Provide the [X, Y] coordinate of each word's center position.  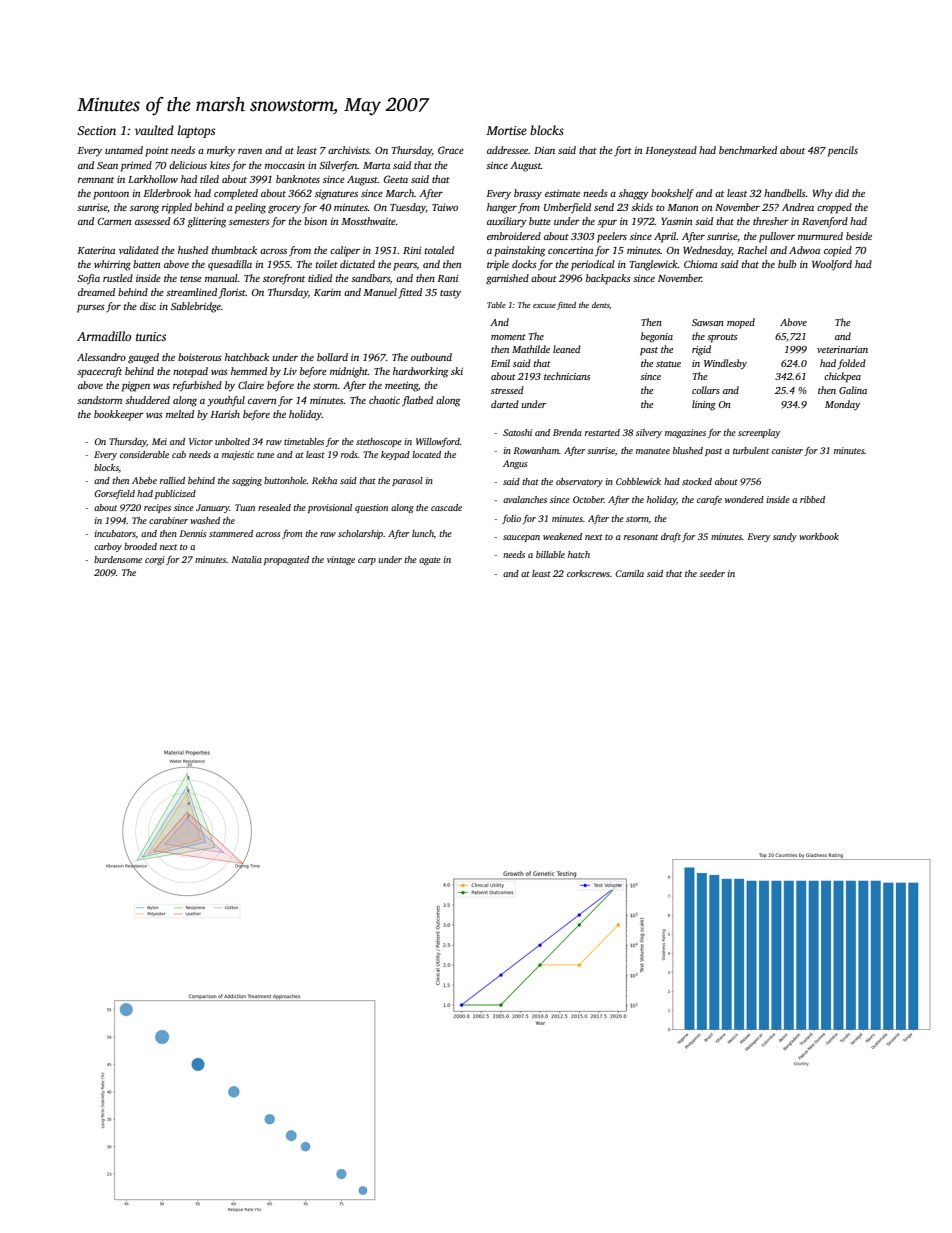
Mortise [506, 130]
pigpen [136, 386]
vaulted [154, 130]
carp [367, 561]
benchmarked [748, 150]
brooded [140, 546]
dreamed [96, 292]
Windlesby [725, 364]
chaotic [384, 400]
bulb [787, 264]
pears [405, 267]
